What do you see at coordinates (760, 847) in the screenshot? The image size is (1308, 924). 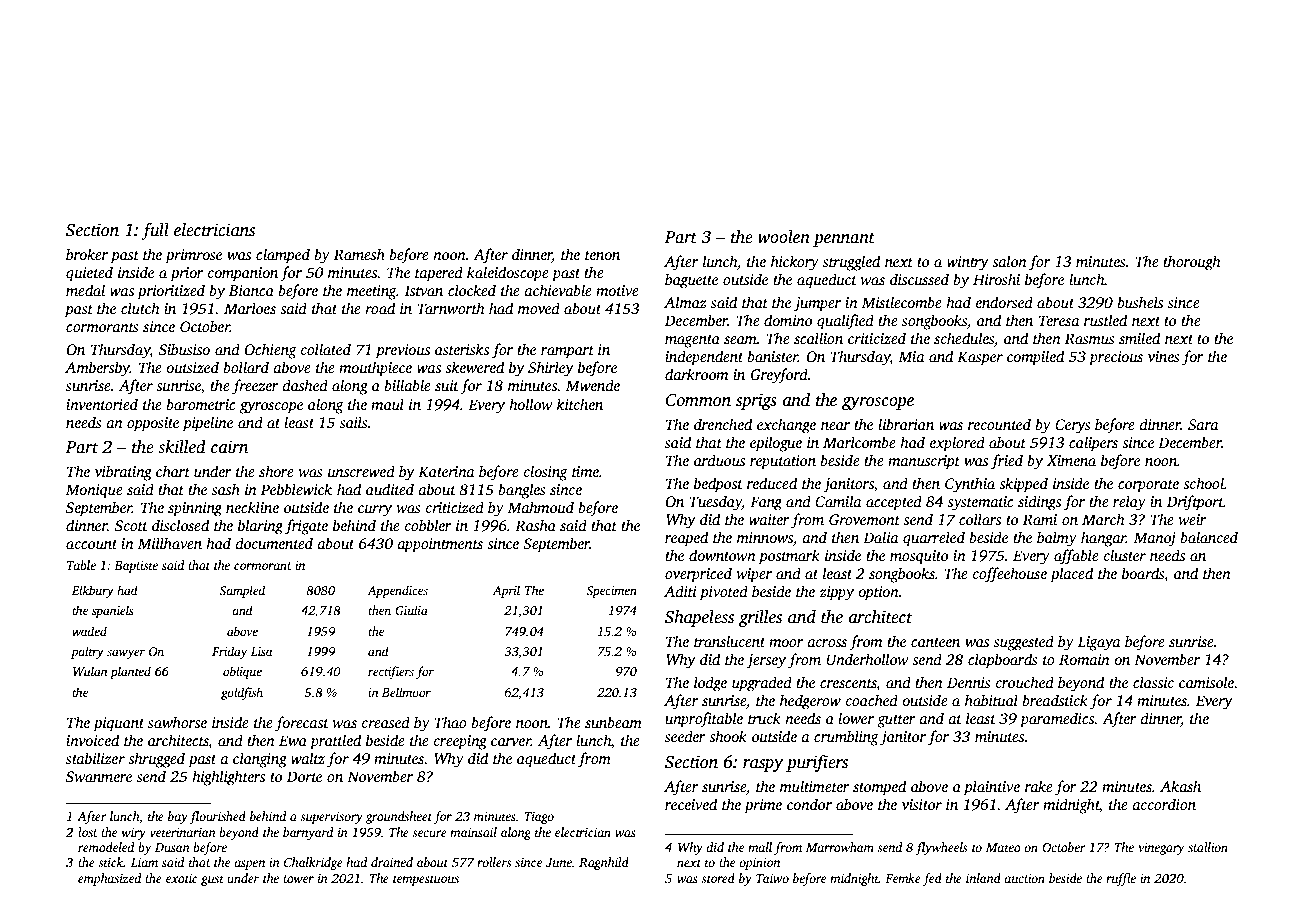 I see `mall` at bounding box center [760, 847].
